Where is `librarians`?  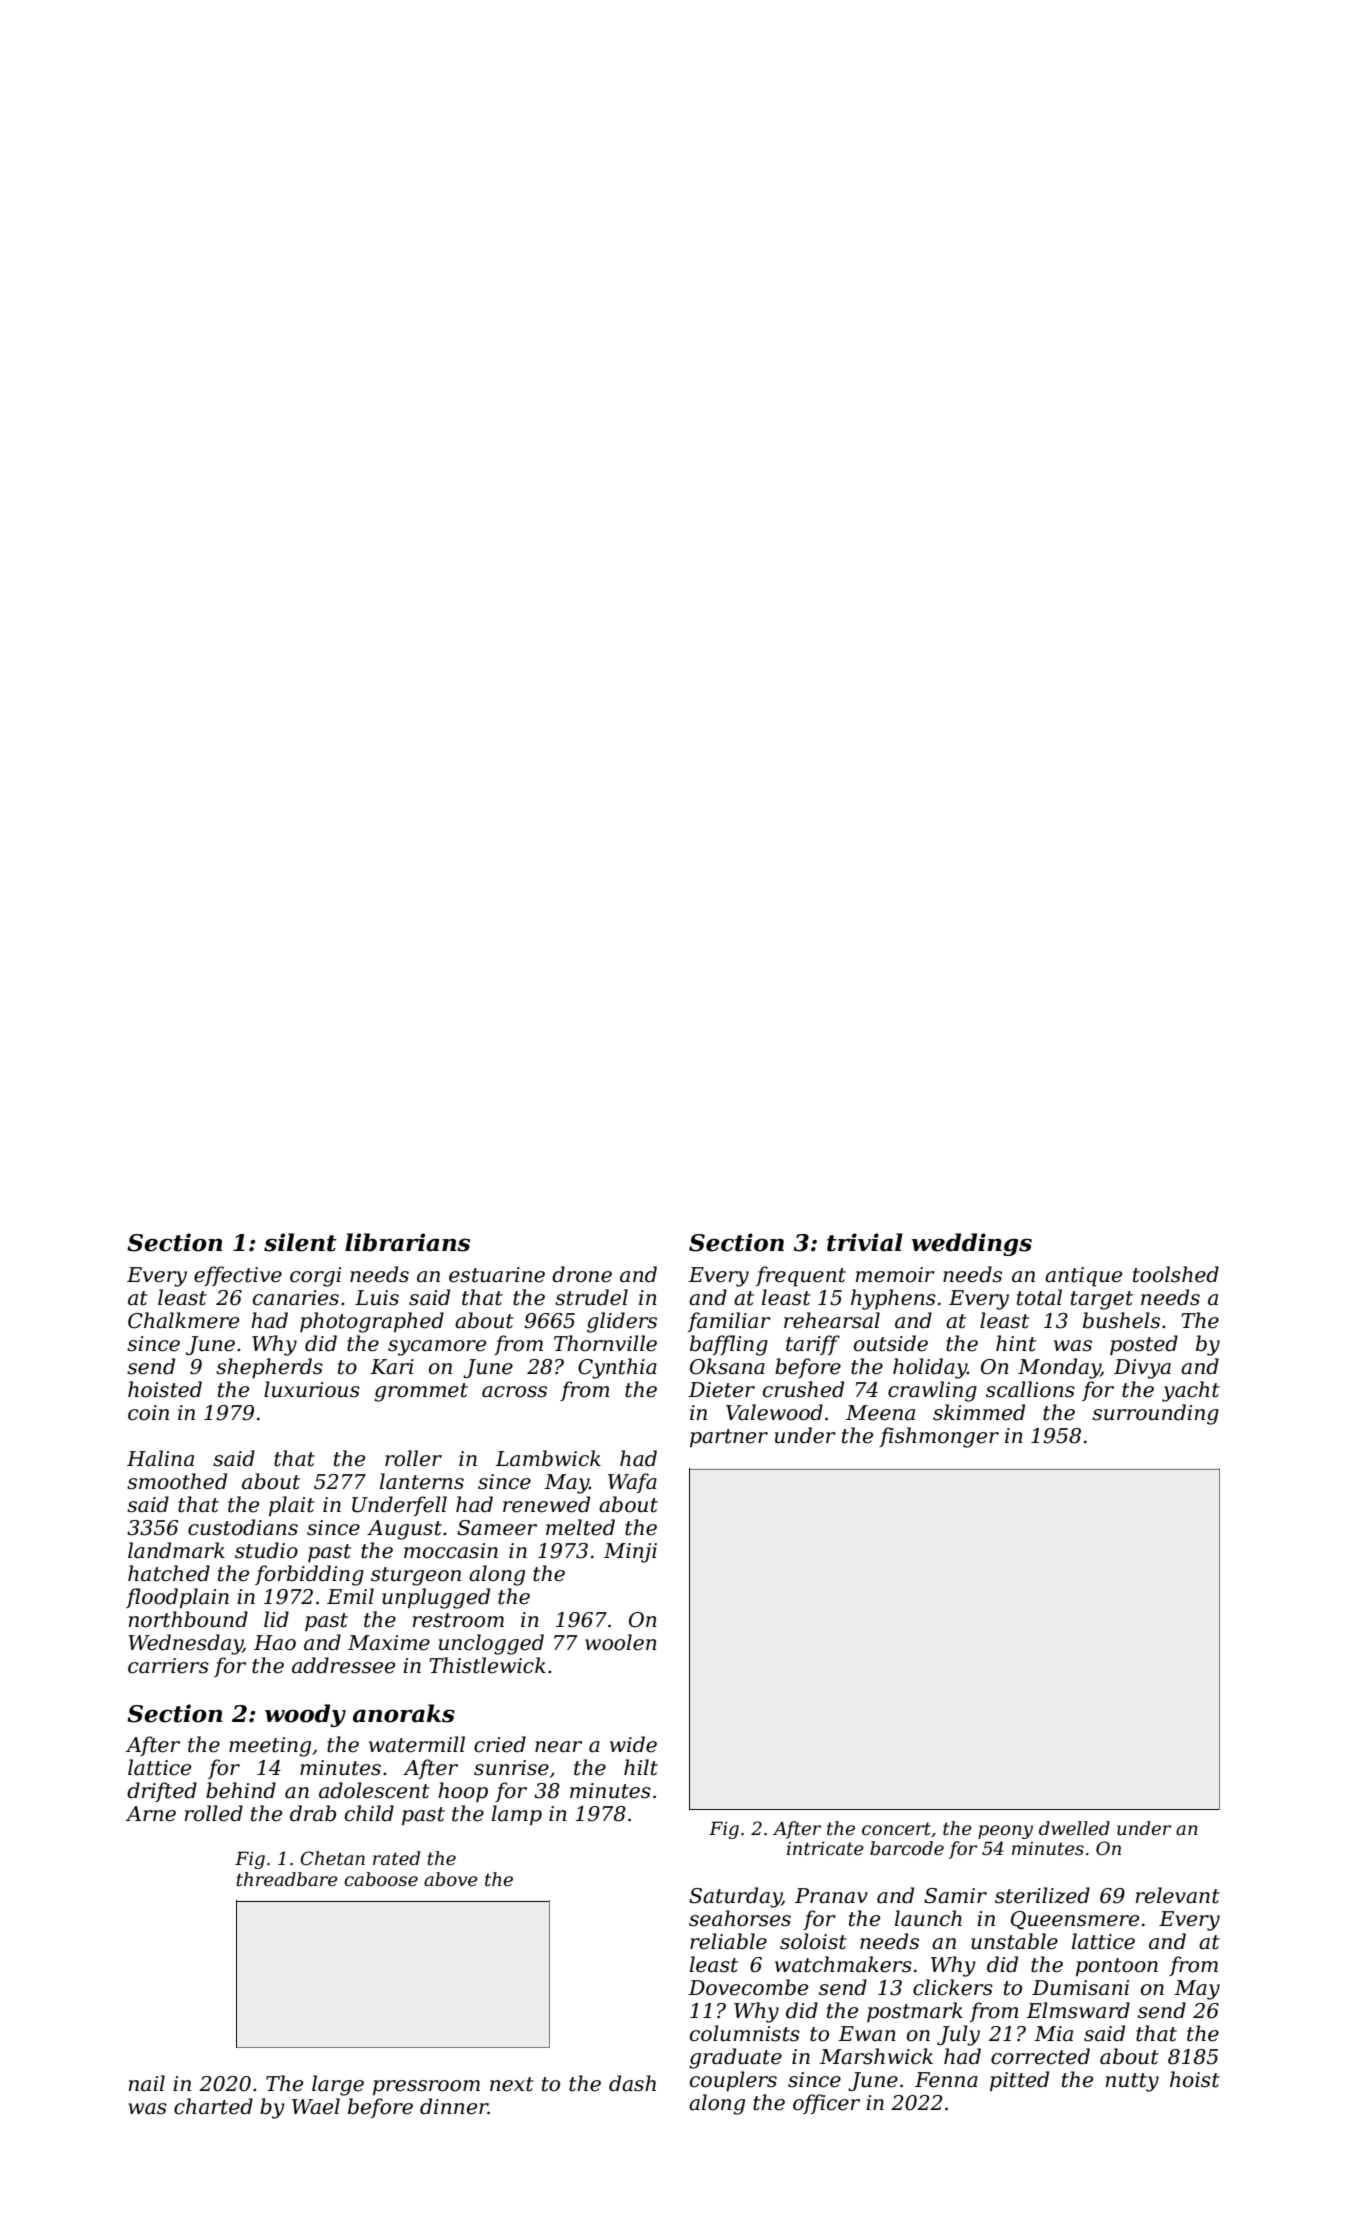 librarians is located at coordinates (407, 1242).
